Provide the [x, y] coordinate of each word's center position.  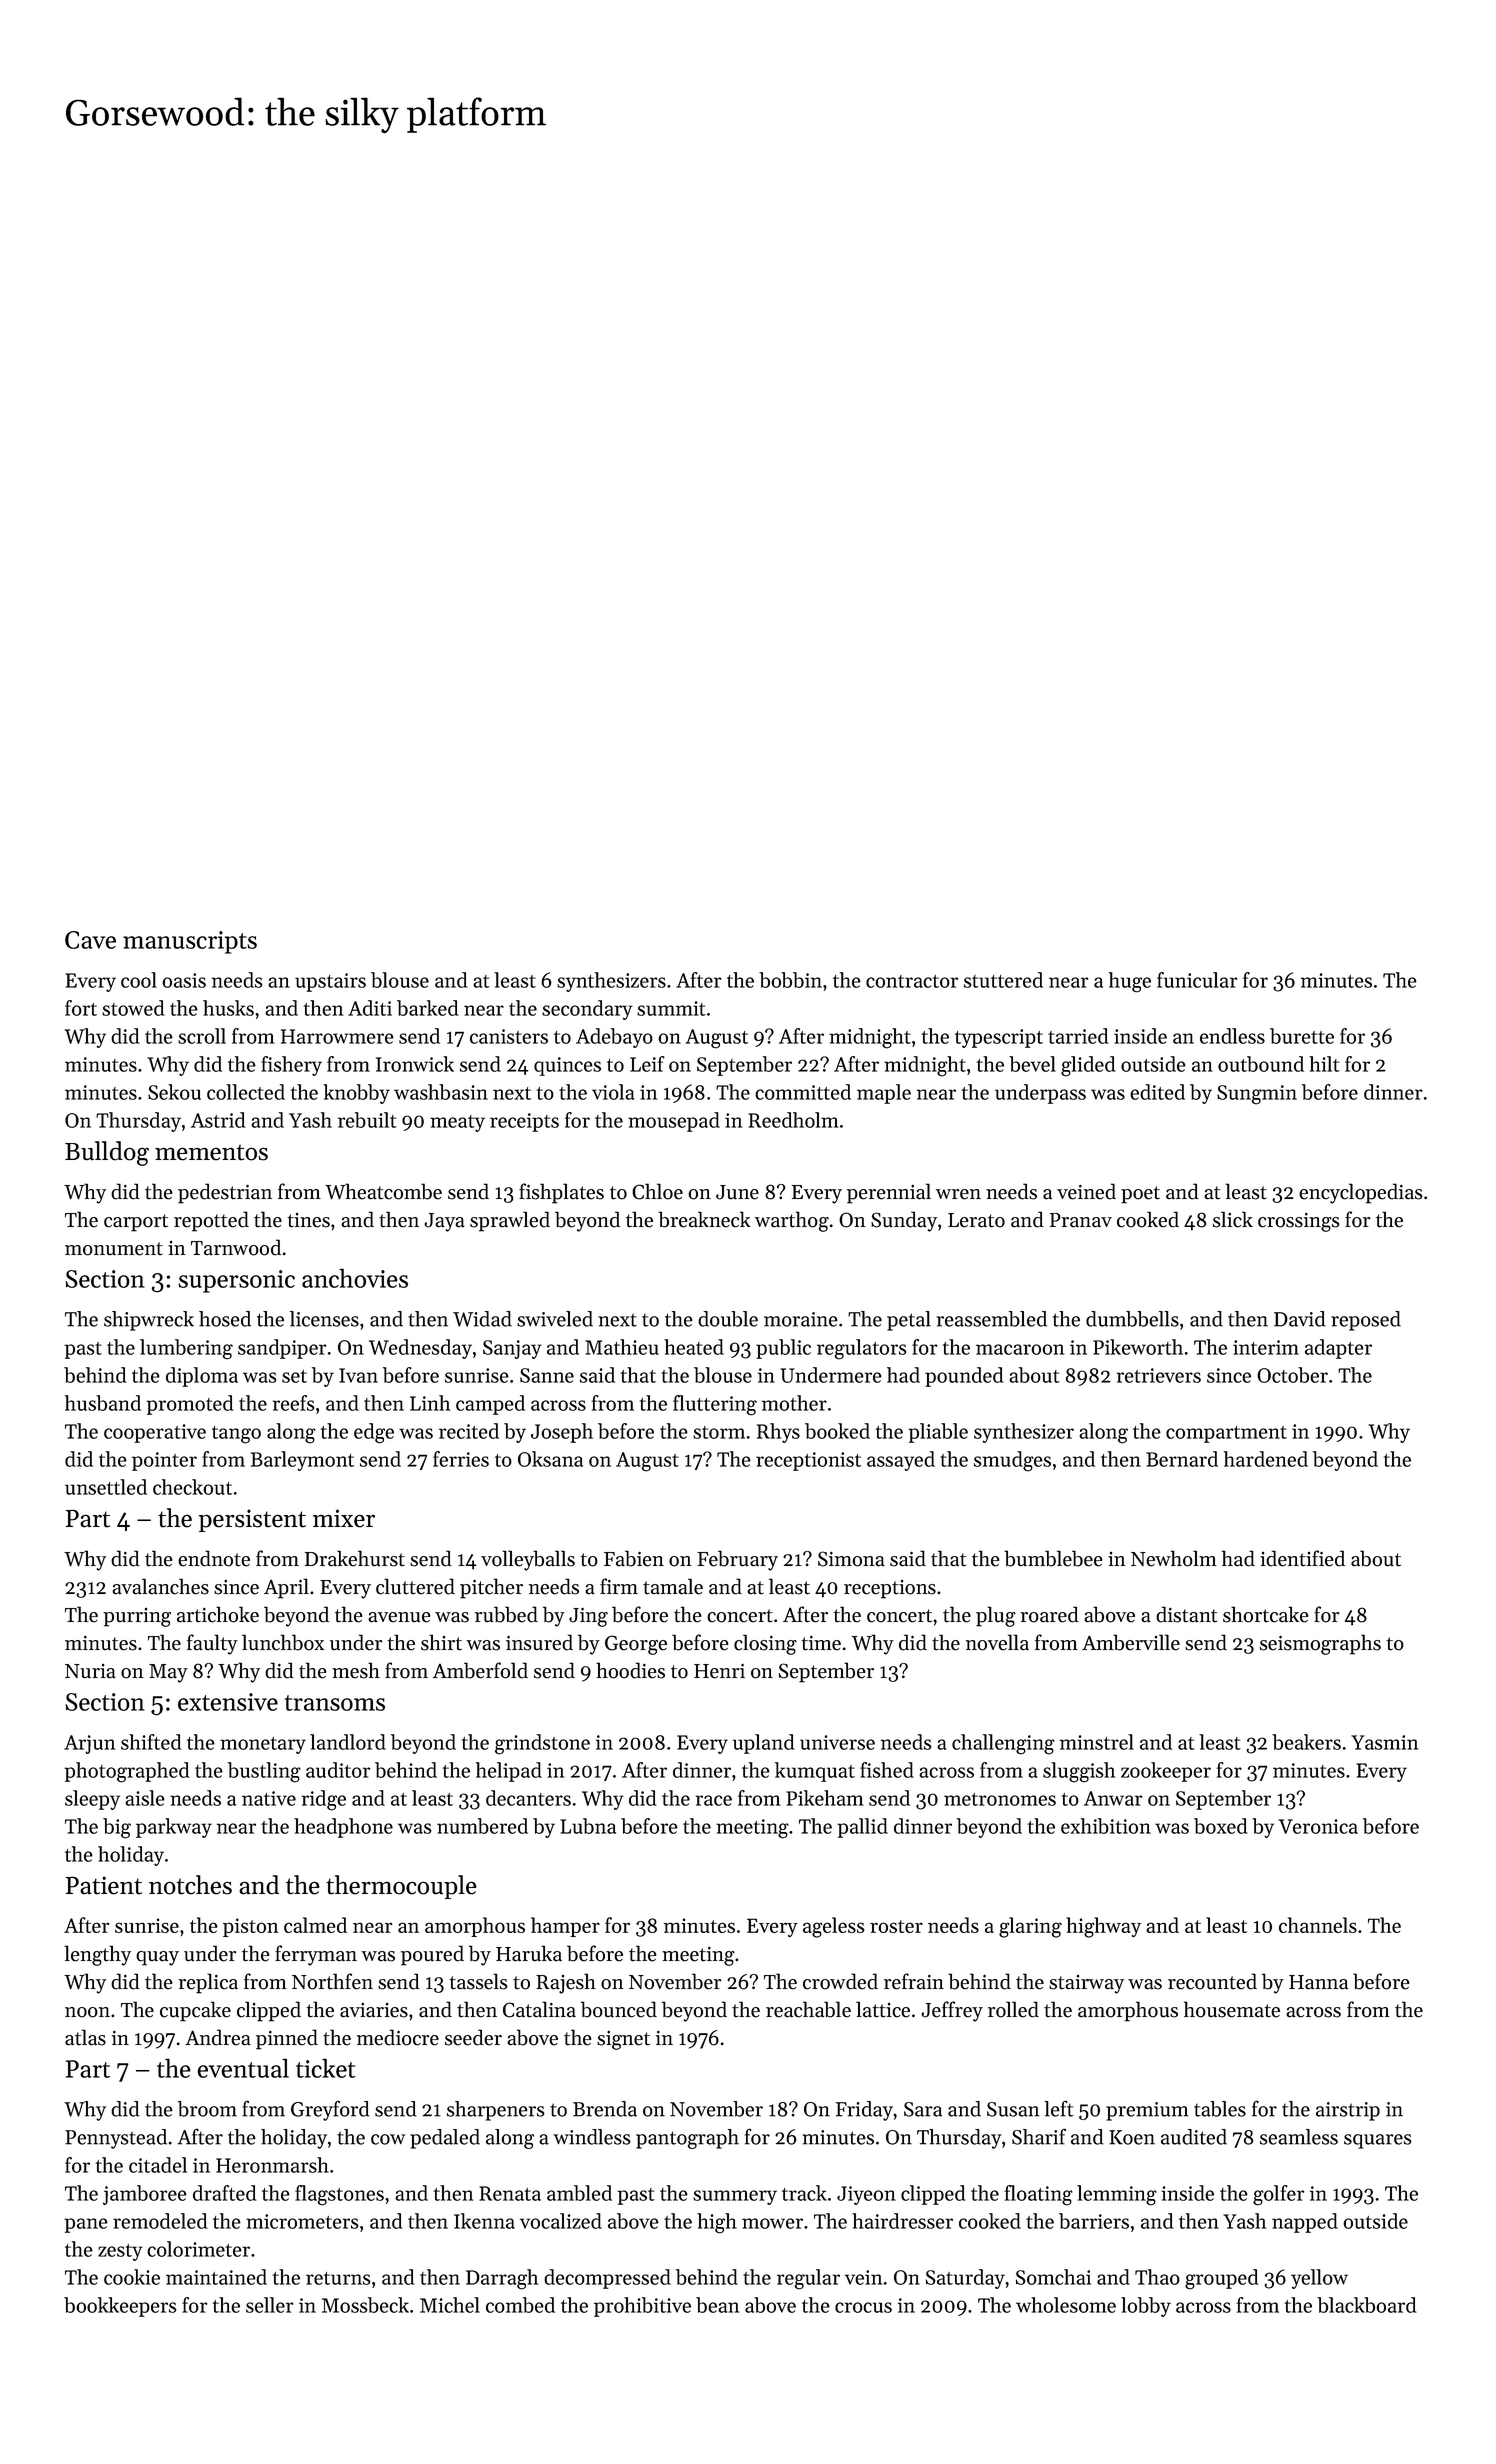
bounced [619, 2009]
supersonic [236, 1281]
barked [428, 1008]
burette [1302, 1036]
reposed [1366, 1321]
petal [909, 1321]
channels [1318, 1925]
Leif [647, 1064]
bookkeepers [120, 2307]
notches [190, 1885]
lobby [1146, 2307]
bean [717, 2305]
